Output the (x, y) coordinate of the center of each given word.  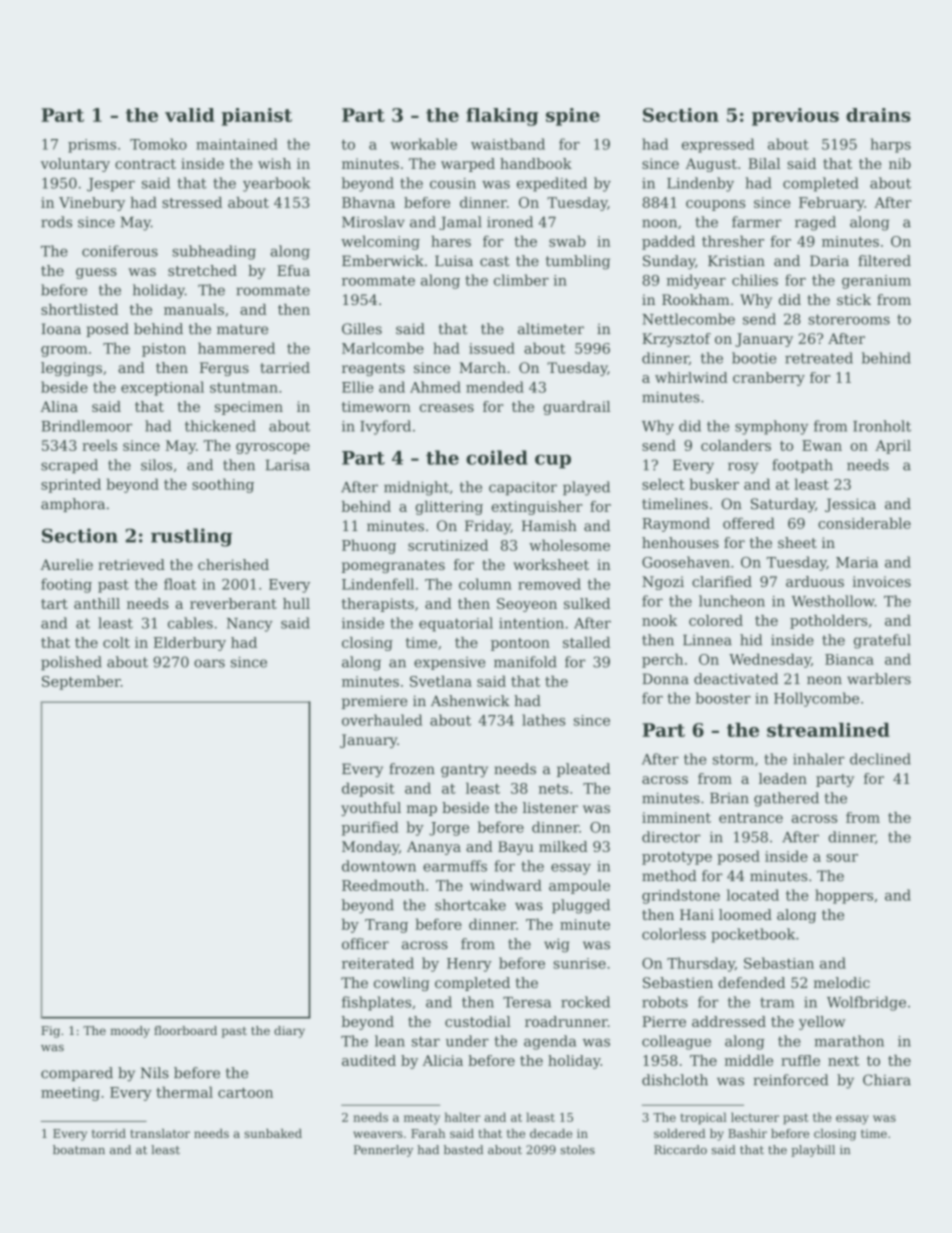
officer (365, 944)
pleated (583, 770)
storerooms (849, 319)
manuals (194, 309)
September (81, 682)
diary (289, 1032)
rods (56, 222)
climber (521, 280)
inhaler (819, 759)
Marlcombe (383, 348)
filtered (884, 261)
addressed (729, 1021)
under (467, 1041)
